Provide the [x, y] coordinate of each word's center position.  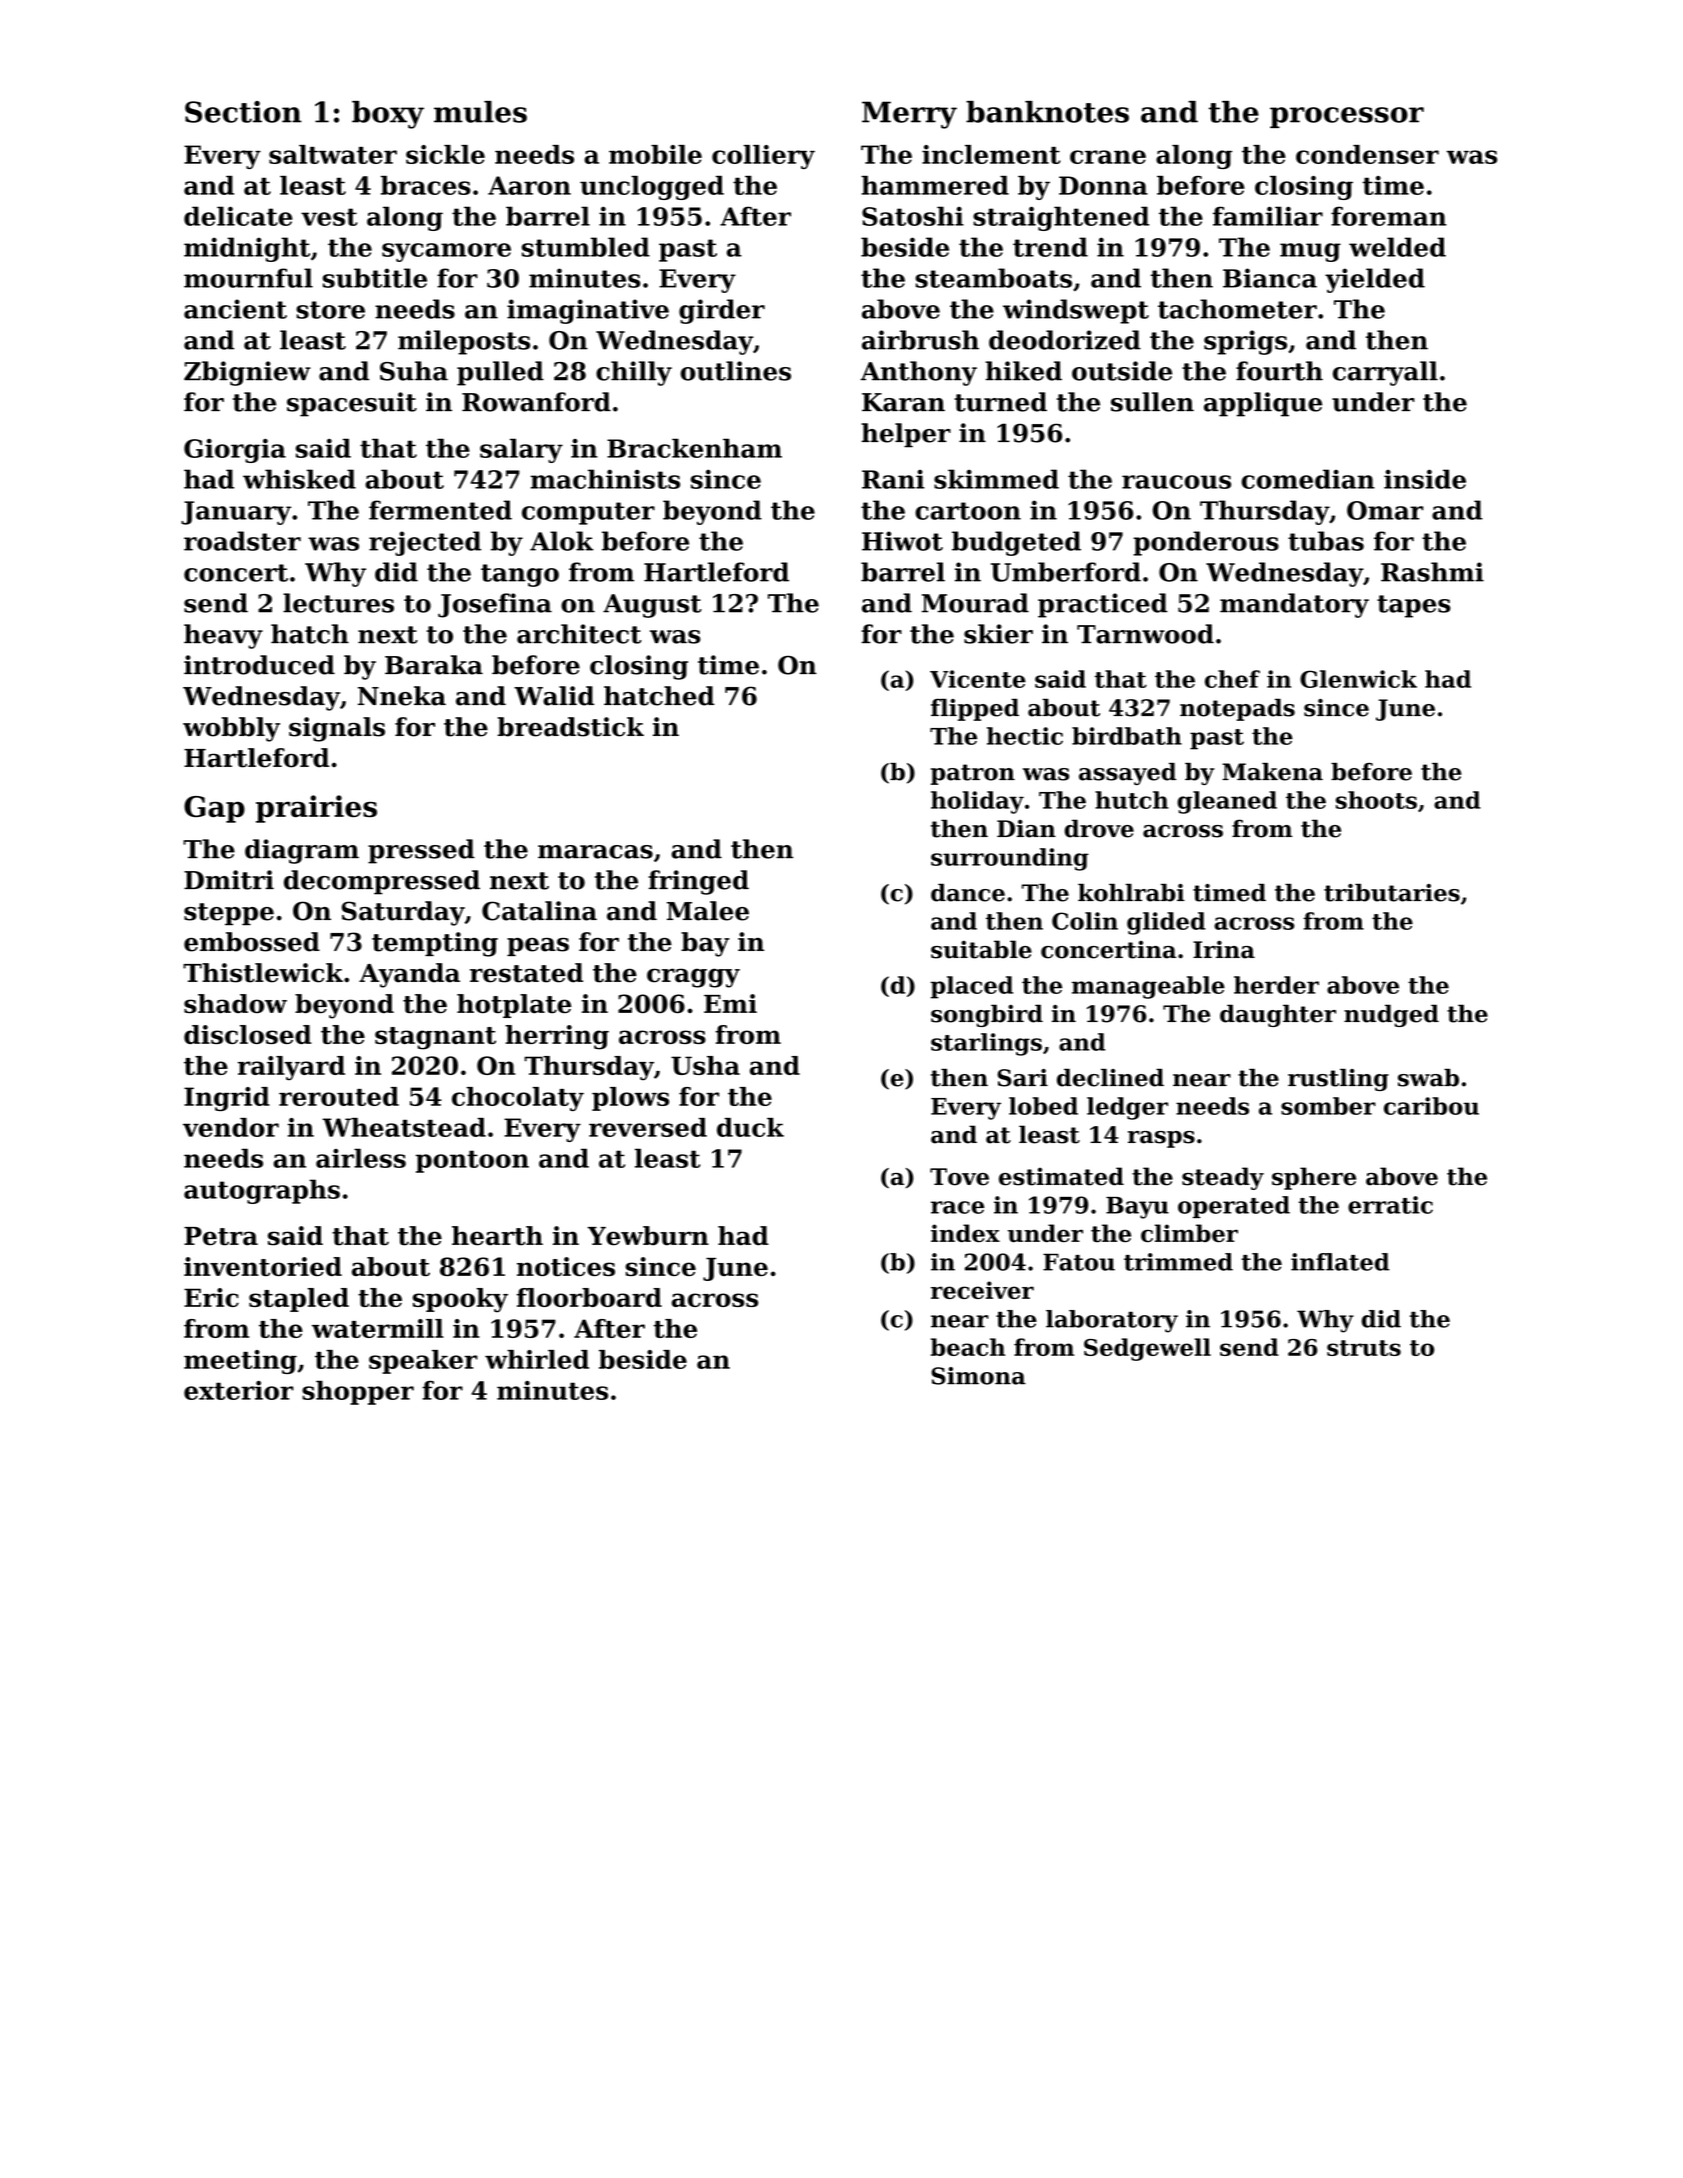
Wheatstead [404, 1127]
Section [243, 112]
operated [1234, 1207]
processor [1347, 117]
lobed [1043, 1106]
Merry [909, 115]
